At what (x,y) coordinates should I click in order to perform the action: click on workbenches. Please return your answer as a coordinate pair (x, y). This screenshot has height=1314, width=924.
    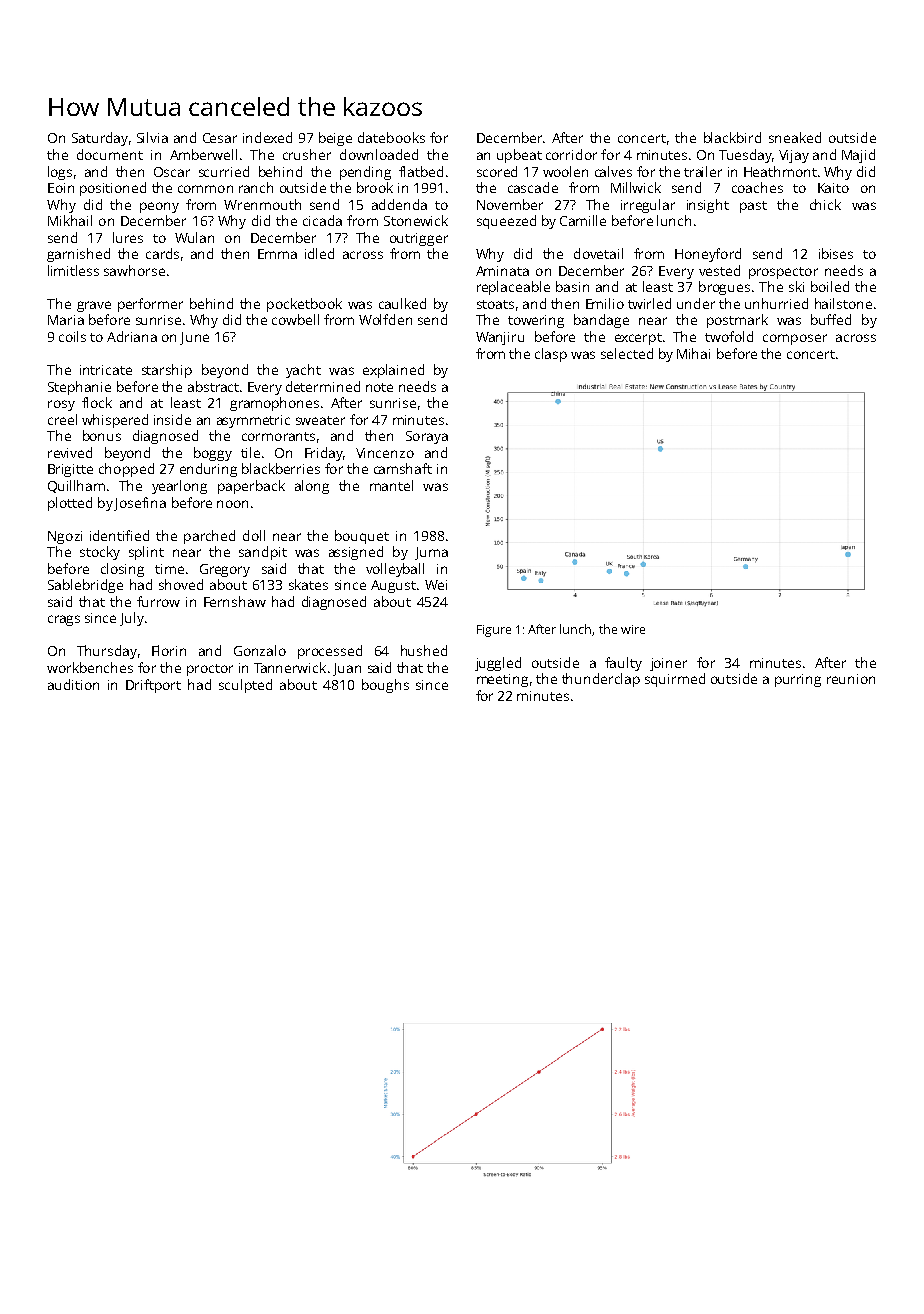
    Looking at the image, I should click on (90, 667).
